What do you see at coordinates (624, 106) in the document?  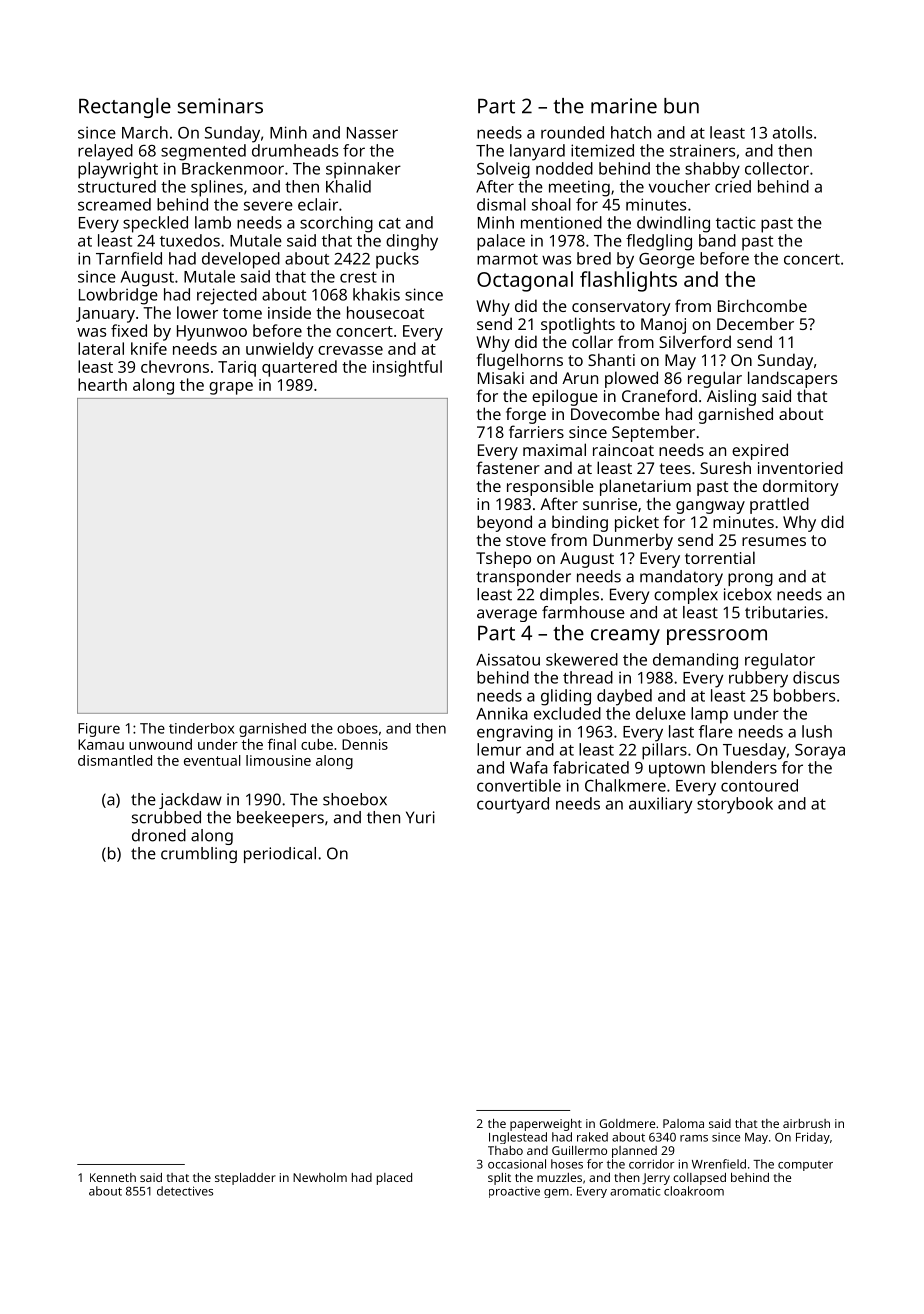 I see `marine` at bounding box center [624, 106].
